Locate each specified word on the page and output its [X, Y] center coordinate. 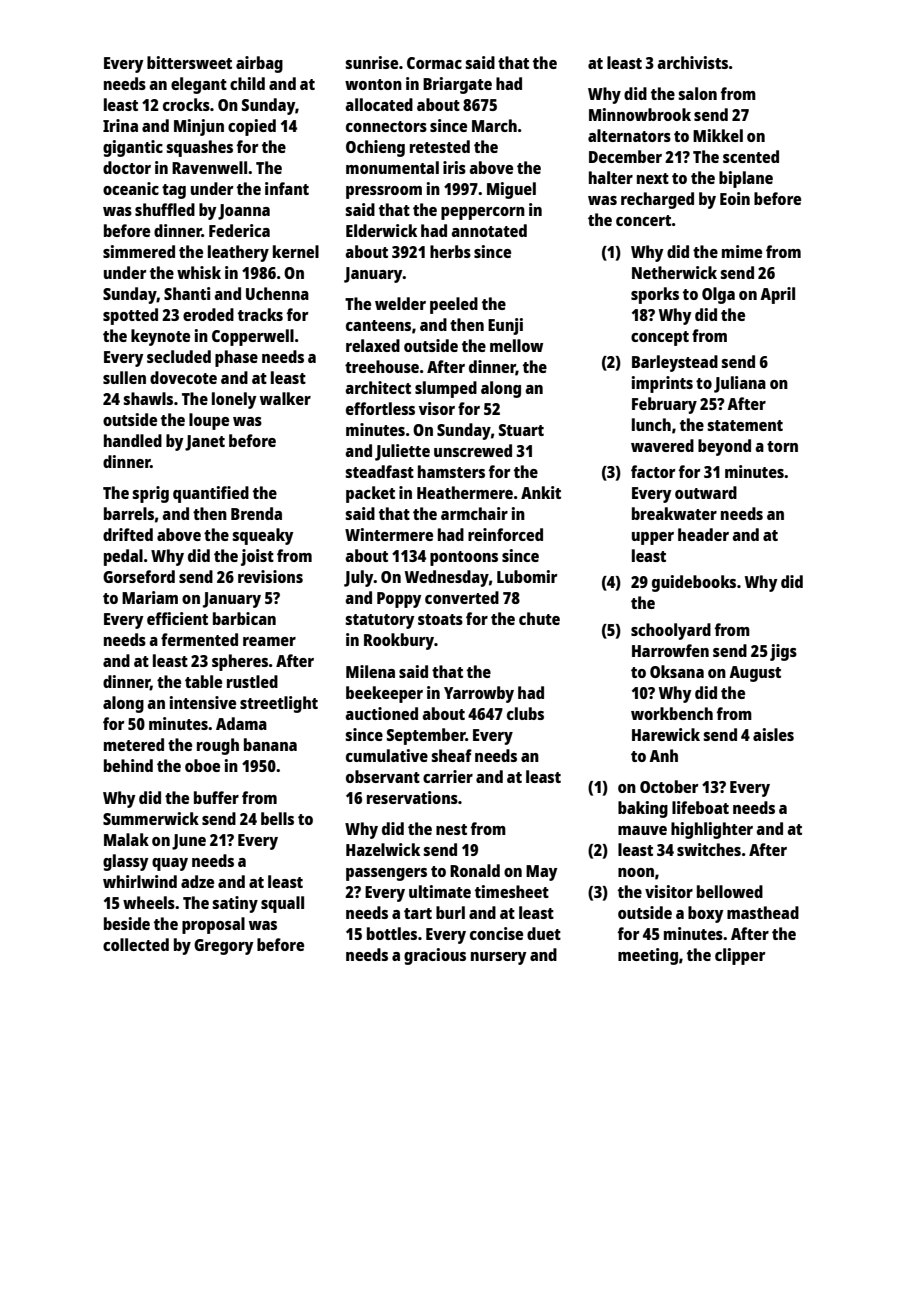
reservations [412, 797]
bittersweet [189, 62]
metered [134, 744]
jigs [783, 652]
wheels [149, 902]
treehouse [382, 366]
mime [742, 251]
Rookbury [399, 641]
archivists [692, 62]
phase [236, 358]
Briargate [457, 85]
